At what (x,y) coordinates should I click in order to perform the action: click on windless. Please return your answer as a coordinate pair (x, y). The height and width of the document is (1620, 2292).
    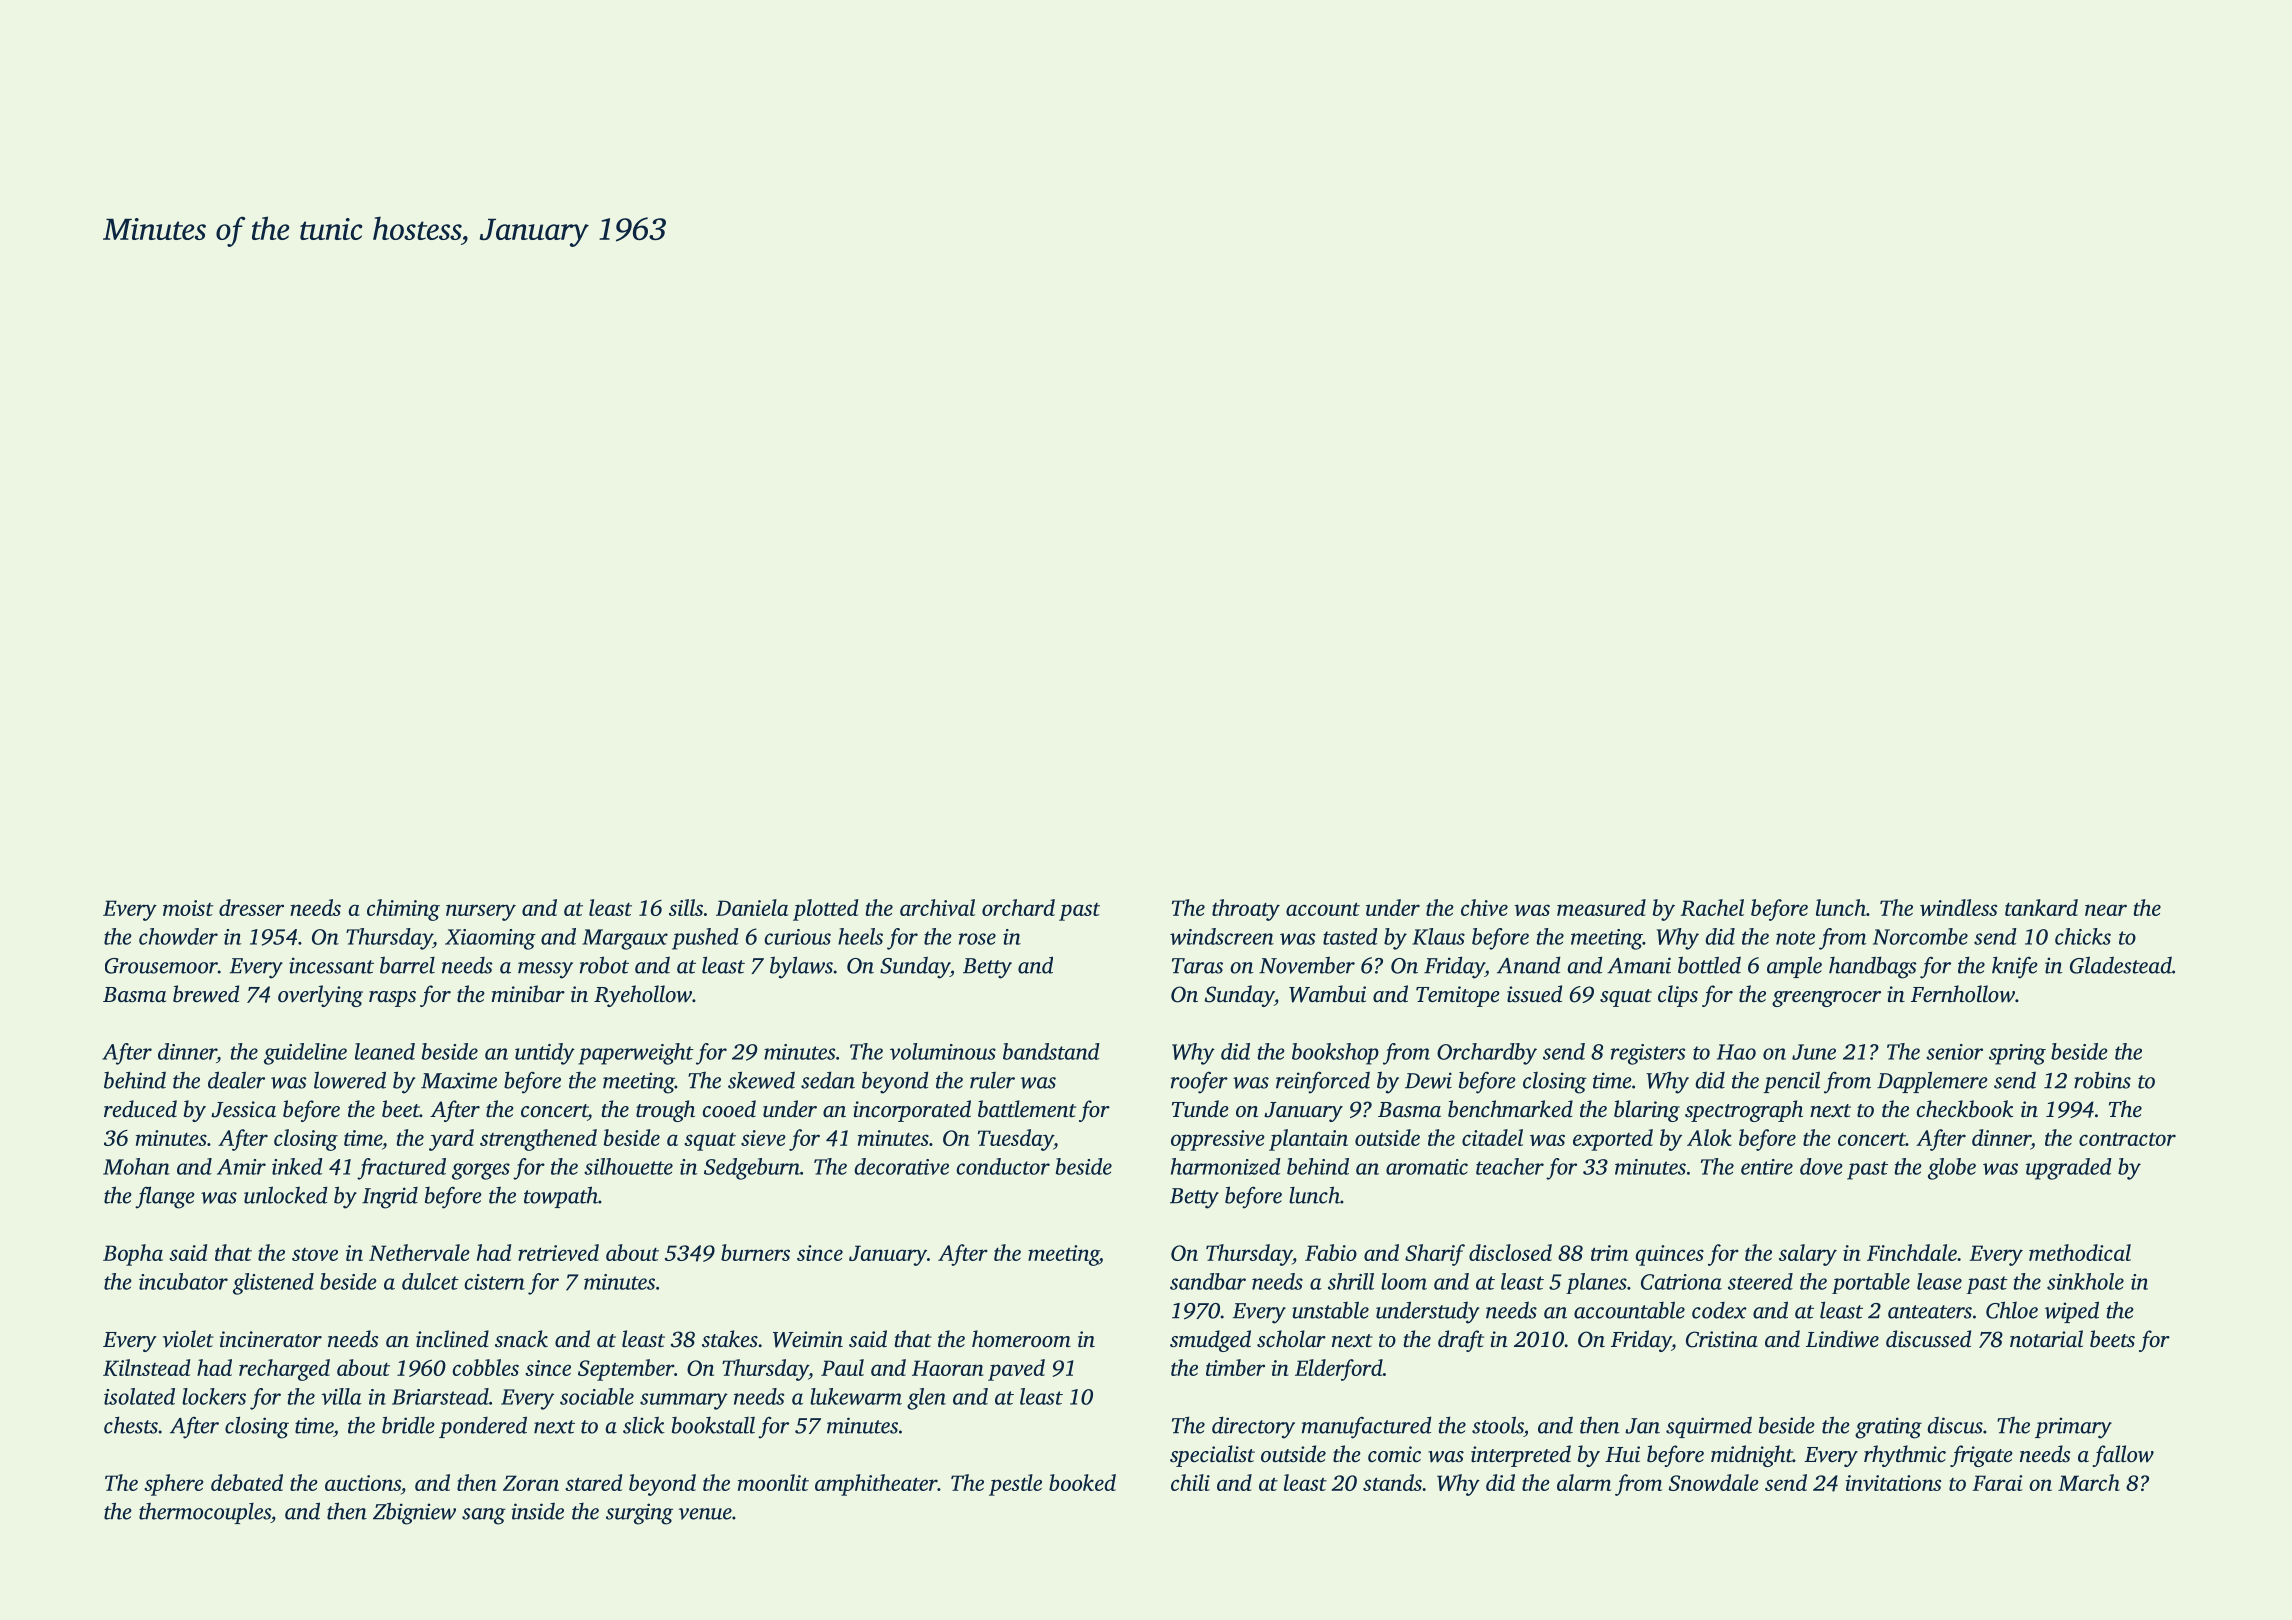
    Looking at the image, I should click on (1958, 907).
